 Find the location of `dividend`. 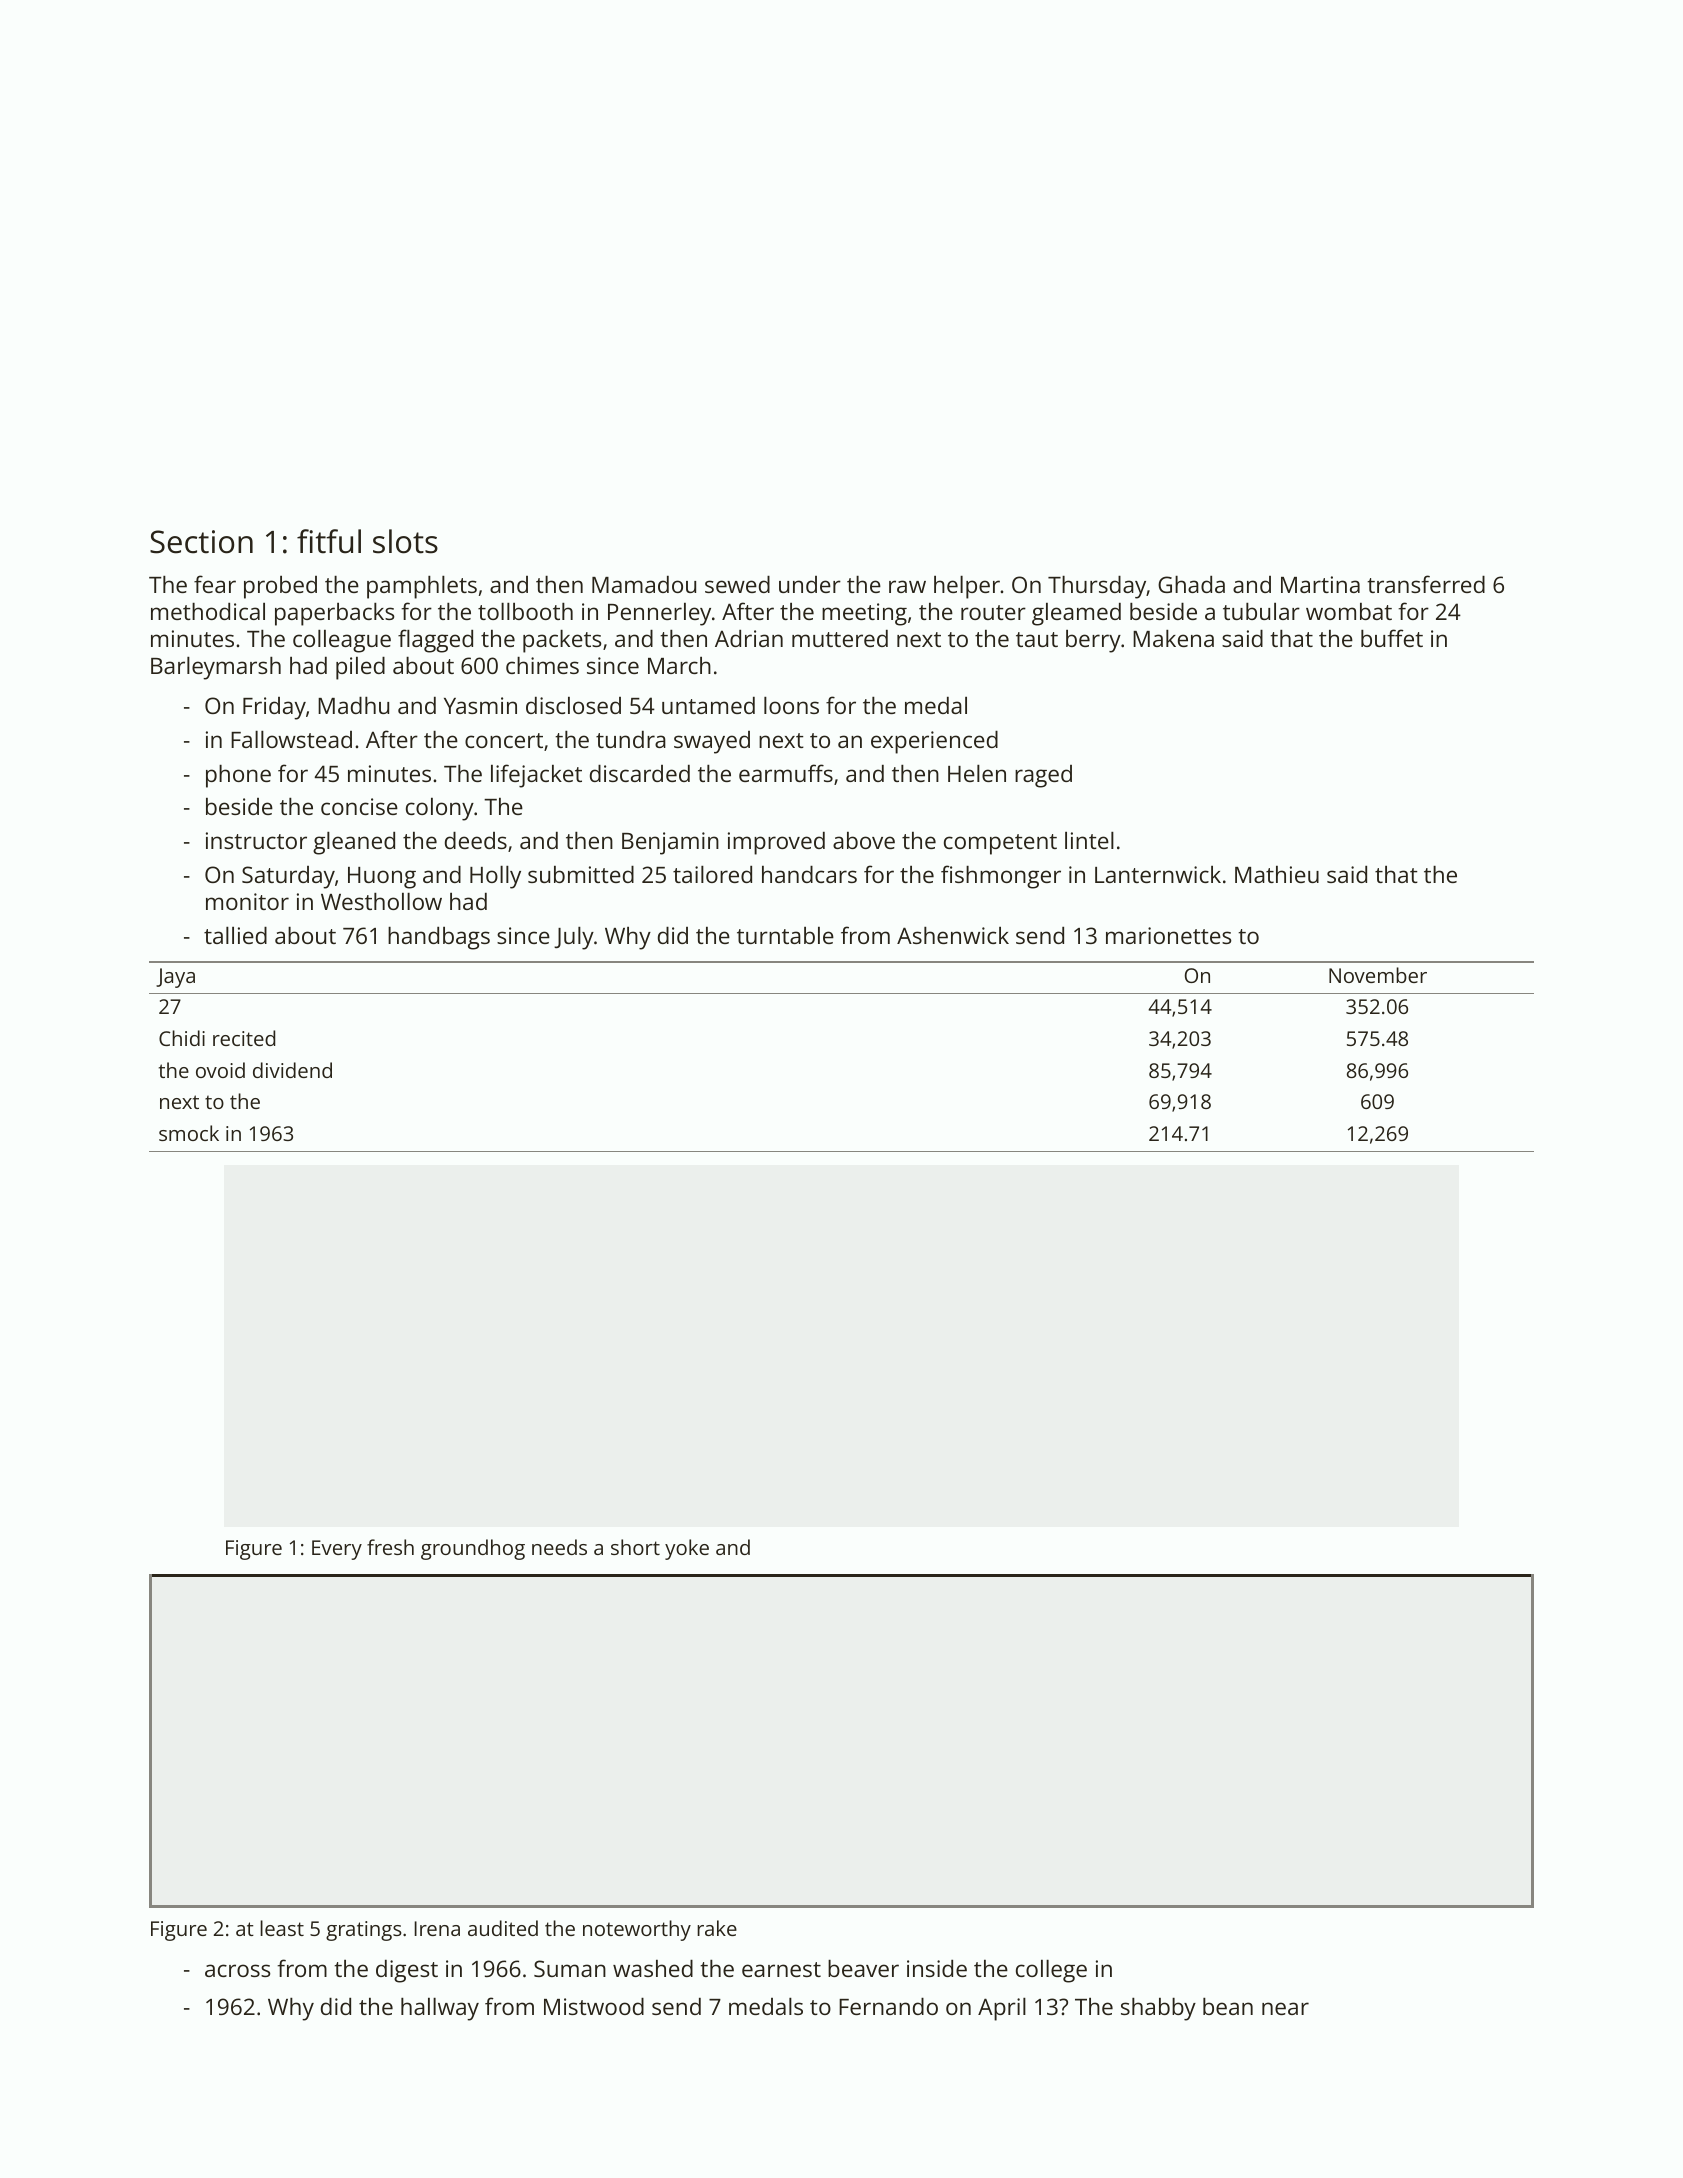

dividend is located at coordinates (292, 1070).
